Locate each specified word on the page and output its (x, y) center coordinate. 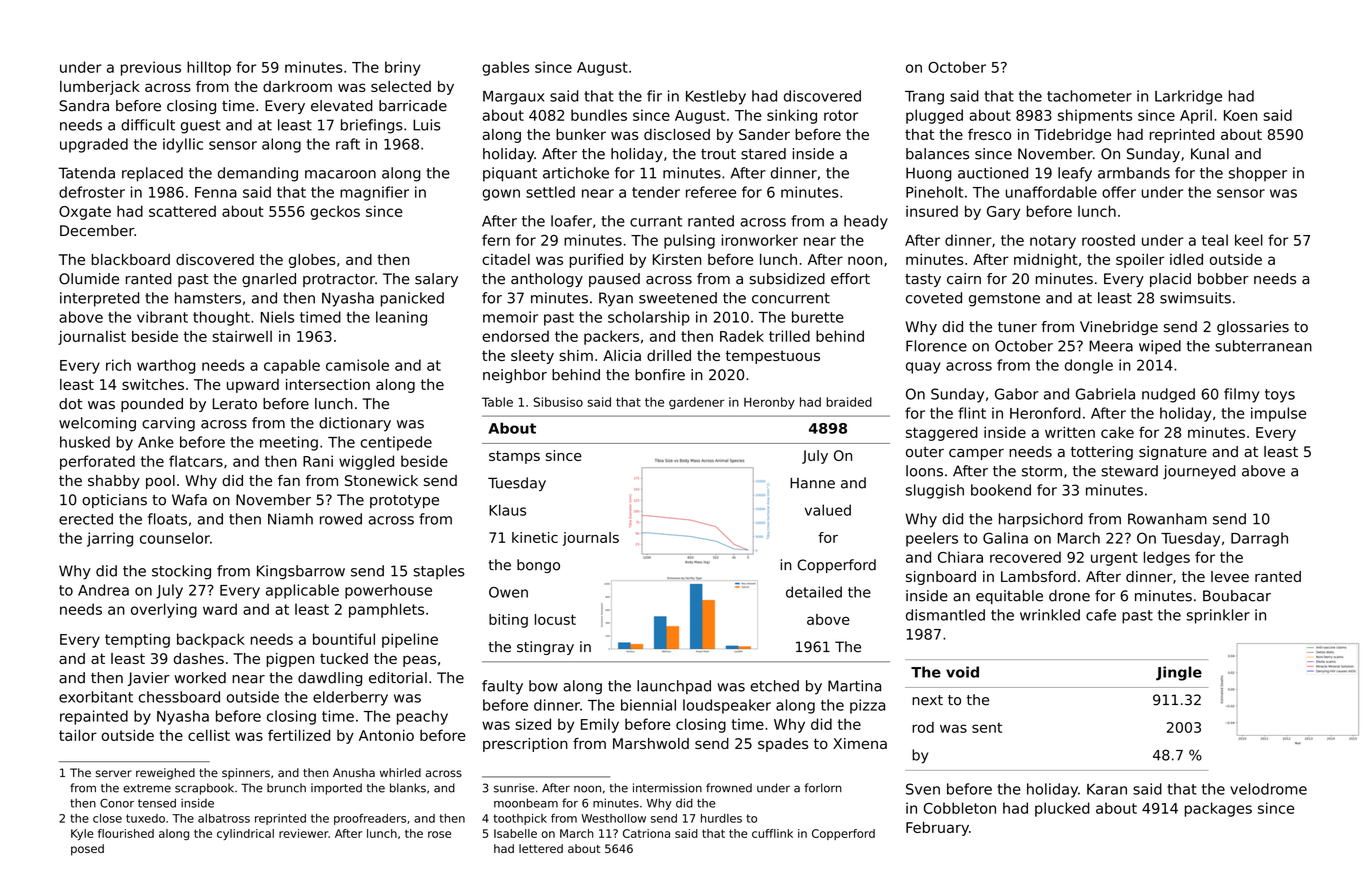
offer (1119, 192)
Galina (1005, 538)
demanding (258, 174)
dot (70, 404)
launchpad (674, 687)
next (927, 700)
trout (718, 154)
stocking (181, 572)
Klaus (507, 510)
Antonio (386, 735)
